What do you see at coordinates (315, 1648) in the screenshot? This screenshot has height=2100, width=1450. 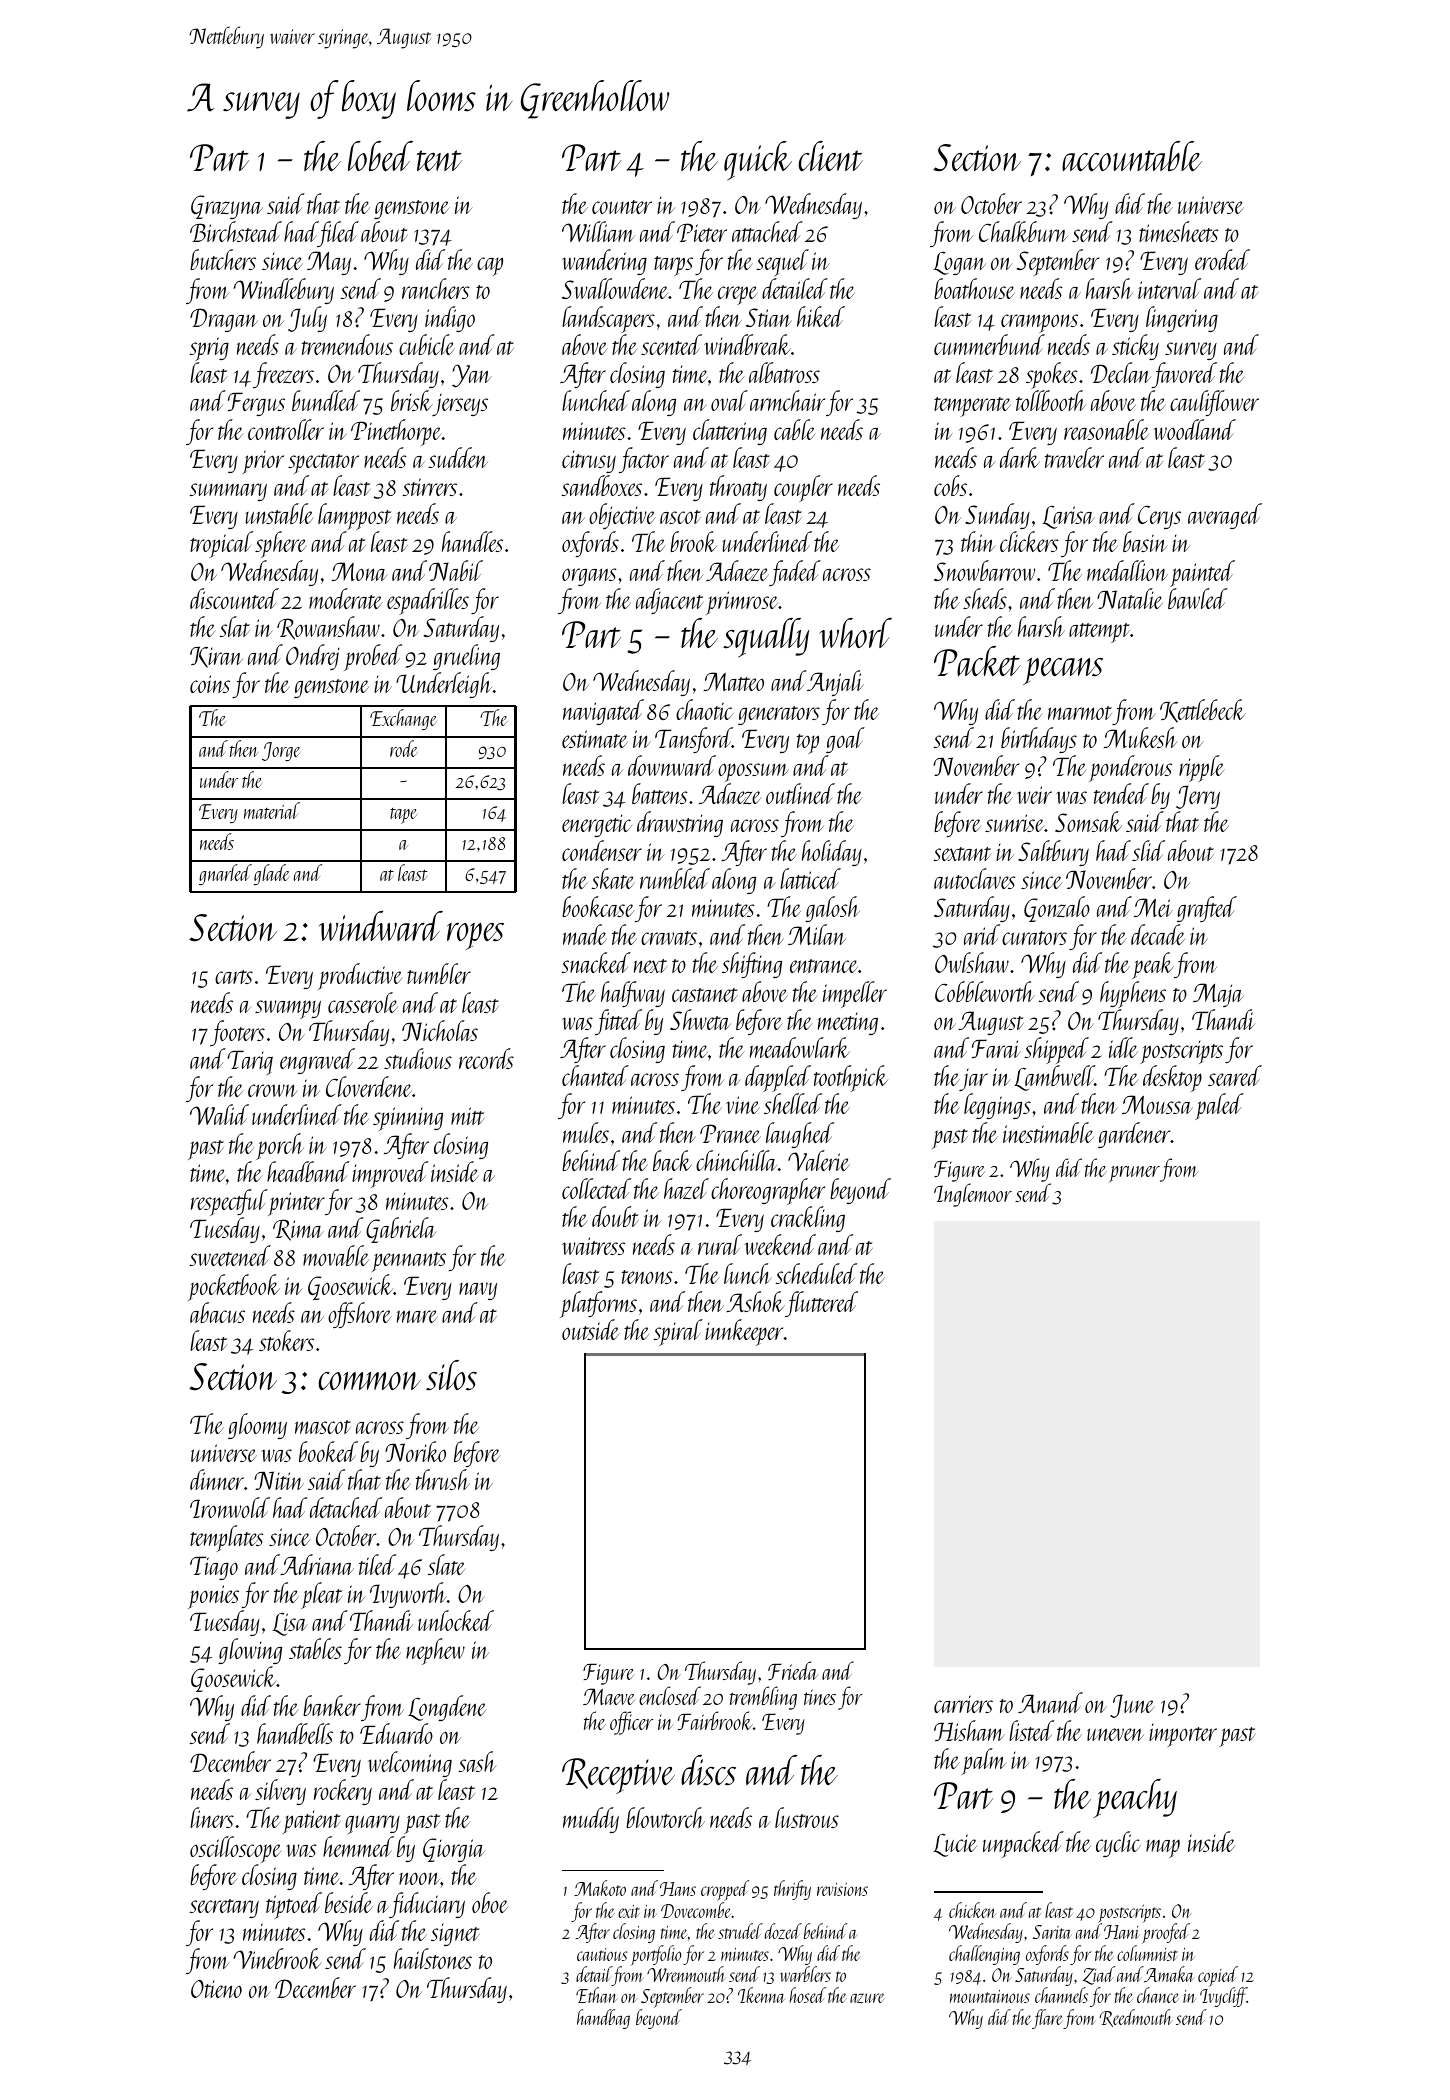 I see `stables` at bounding box center [315, 1648].
